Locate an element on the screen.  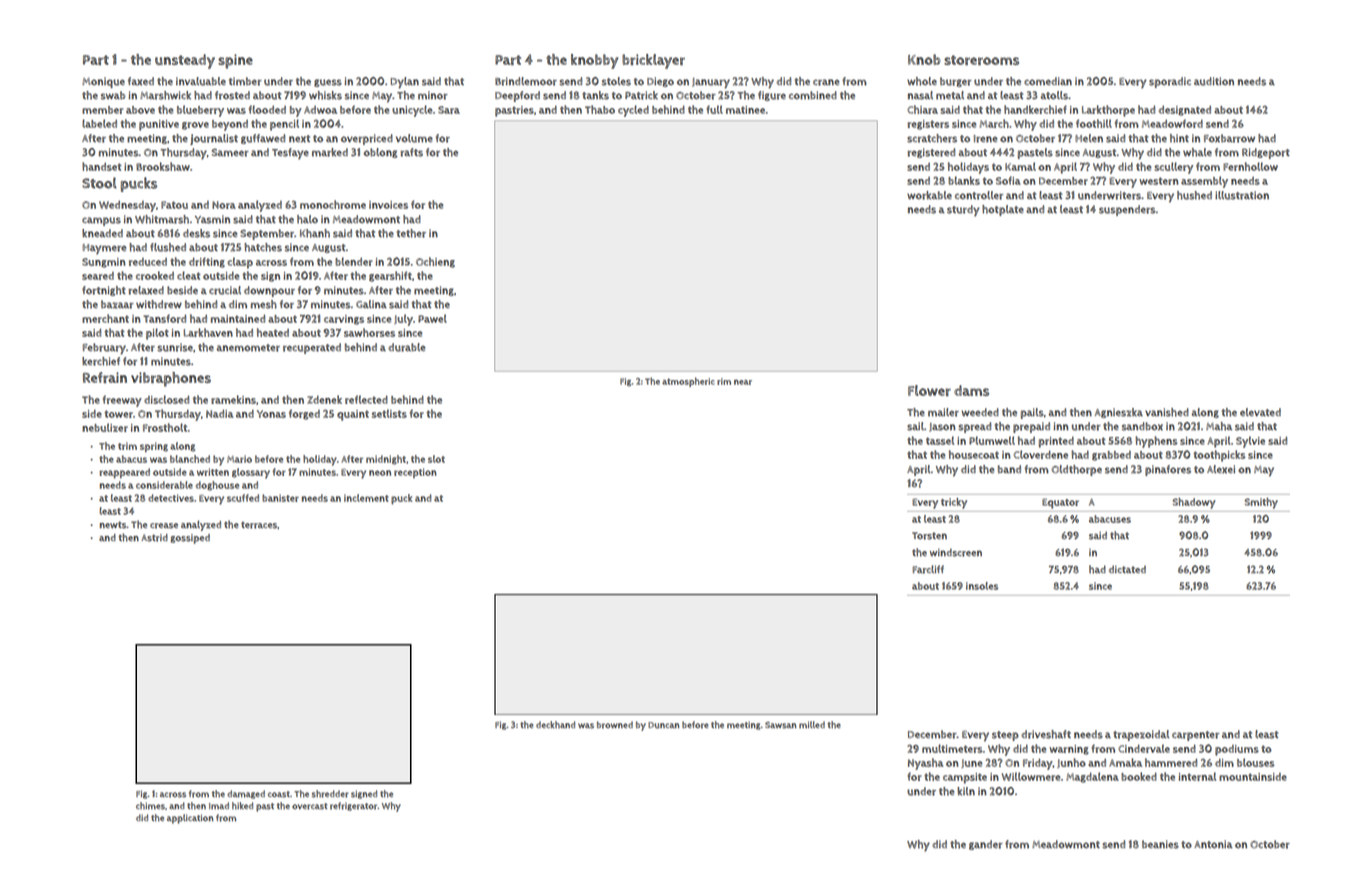
kiln is located at coordinates (966, 791).
